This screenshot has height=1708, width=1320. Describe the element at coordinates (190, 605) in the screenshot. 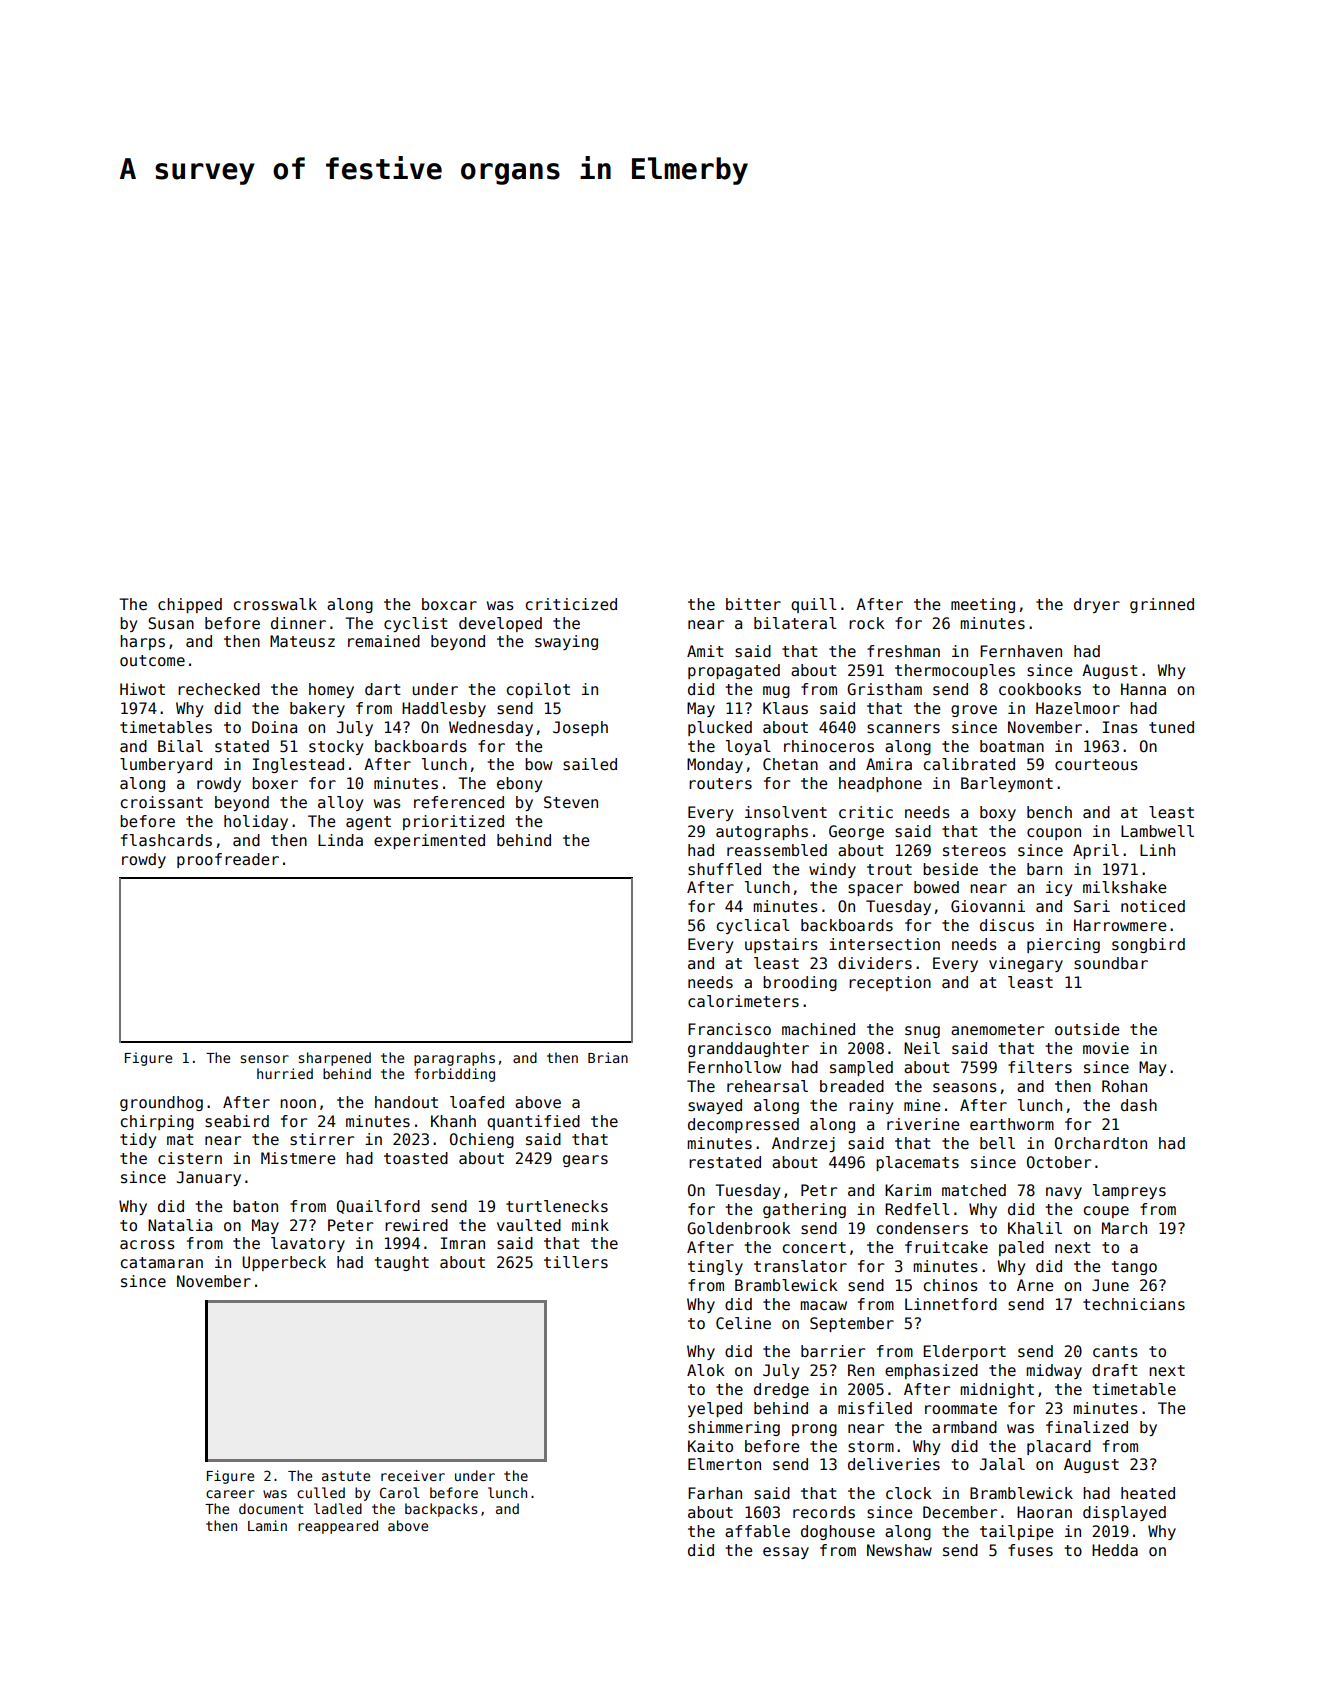

I see `chipped` at that location.
